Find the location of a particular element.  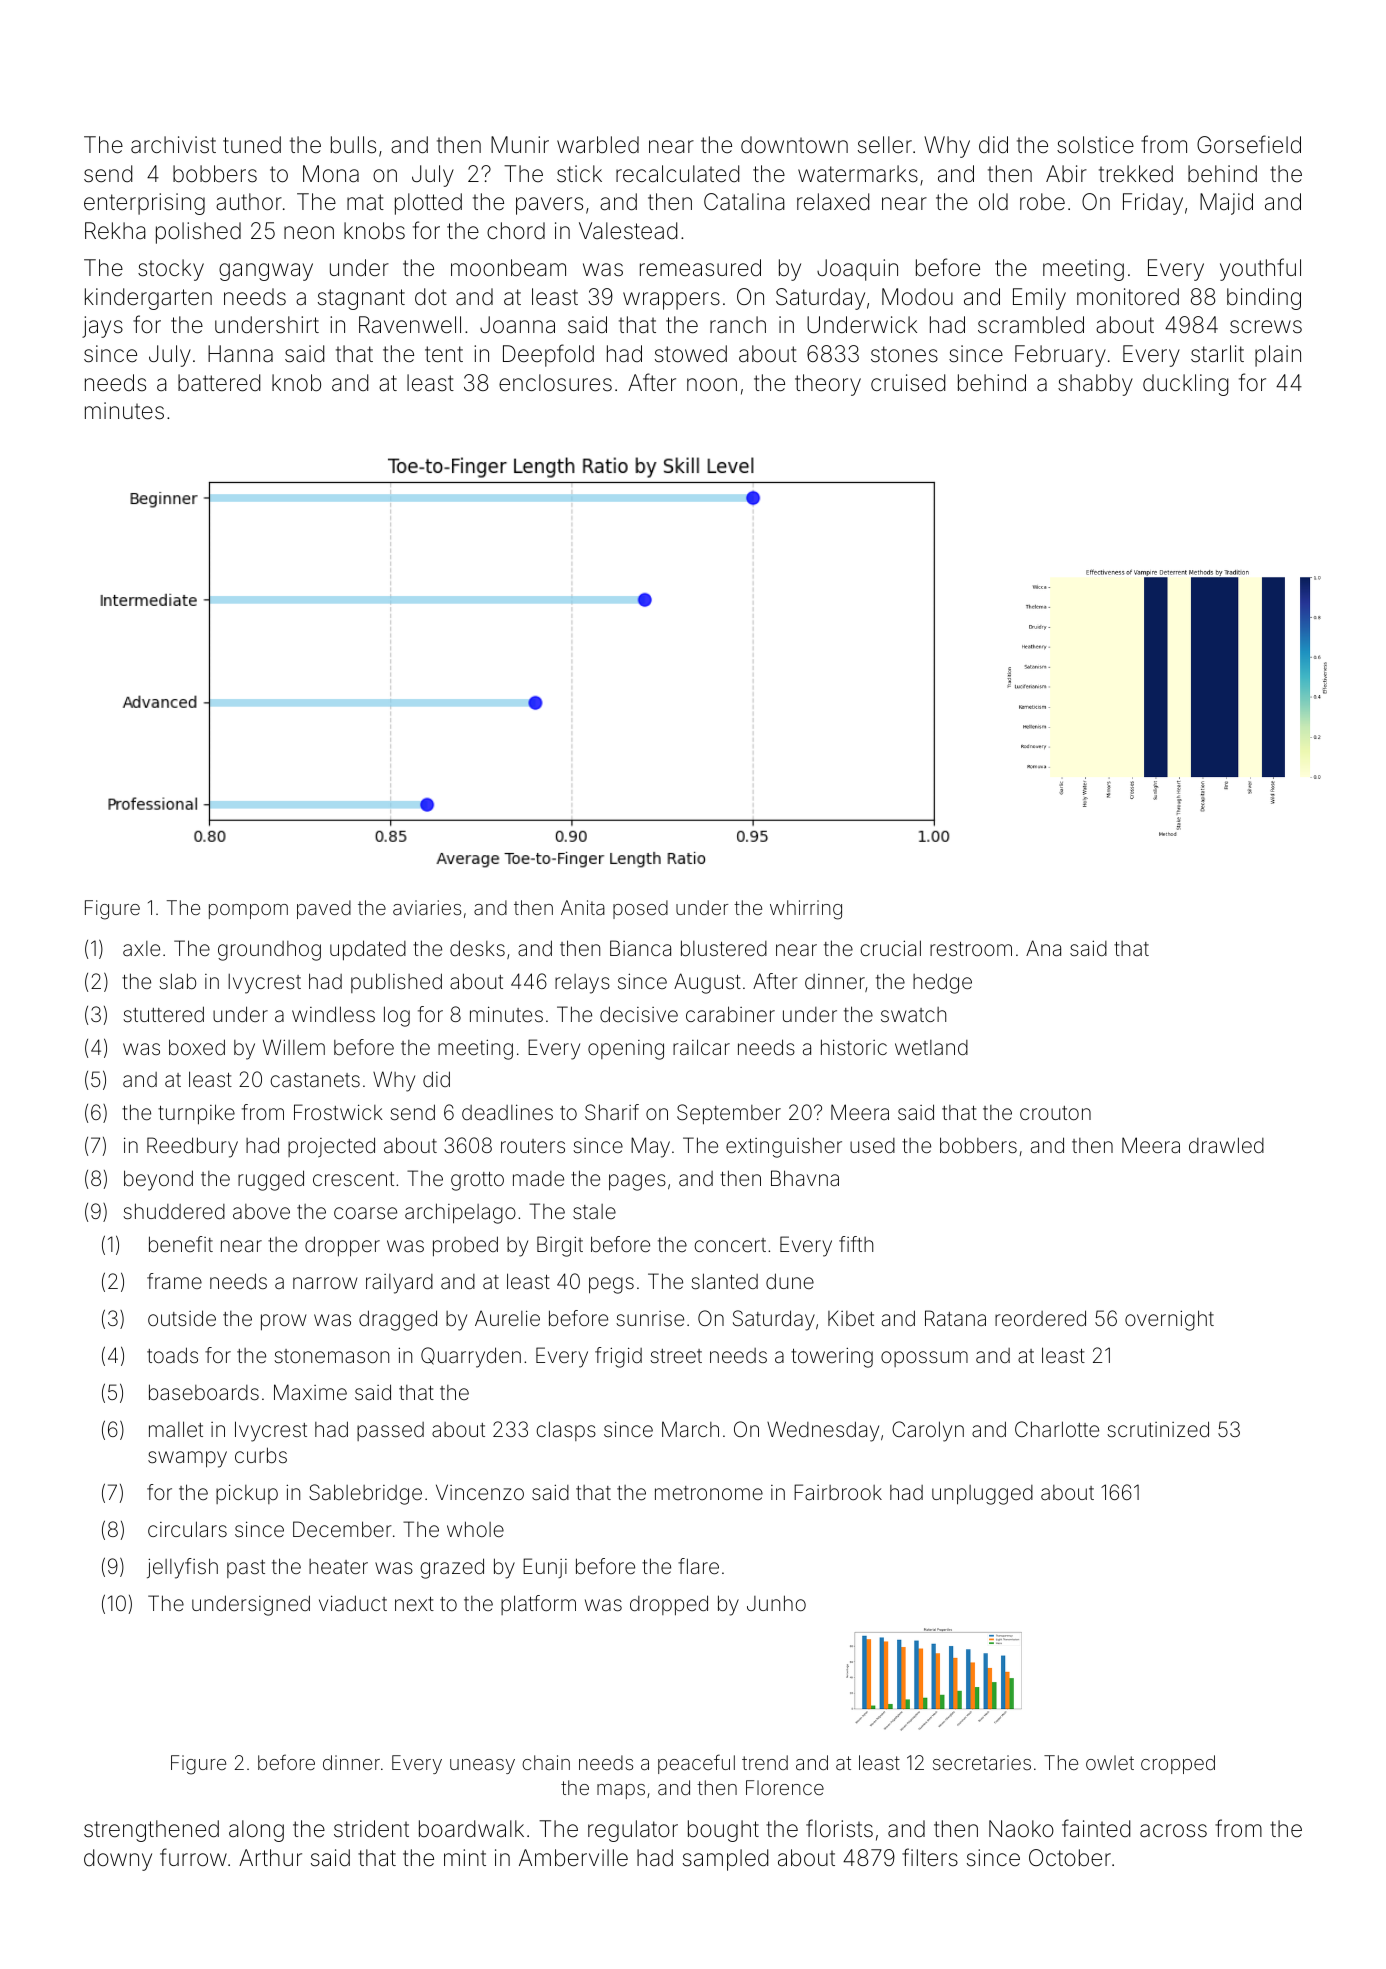

Junho is located at coordinates (776, 1603).
